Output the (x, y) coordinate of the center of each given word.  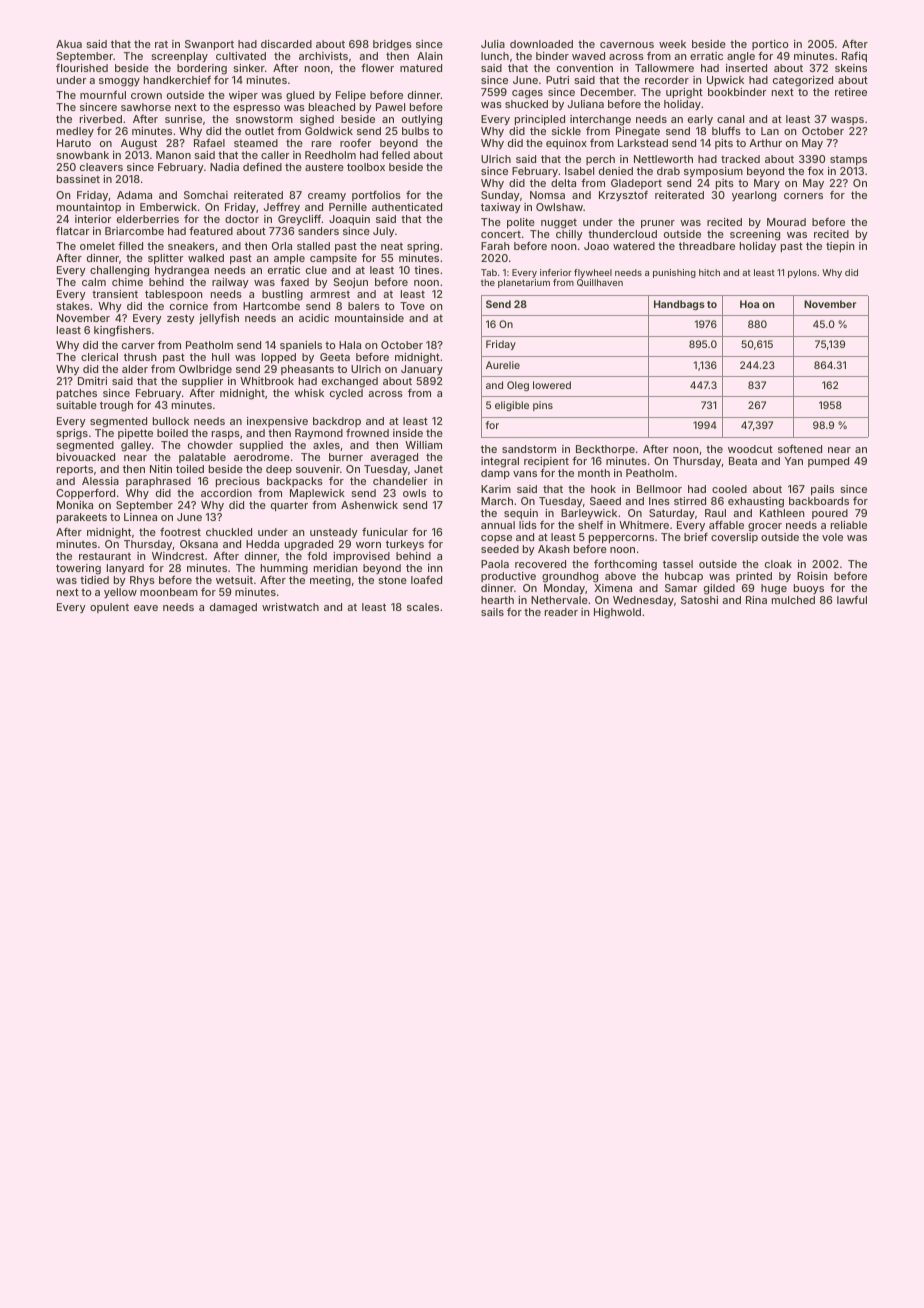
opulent (109, 608)
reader (561, 612)
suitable (76, 405)
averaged (394, 458)
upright (684, 93)
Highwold (617, 613)
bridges (392, 45)
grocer (765, 527)
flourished (82, 68)
